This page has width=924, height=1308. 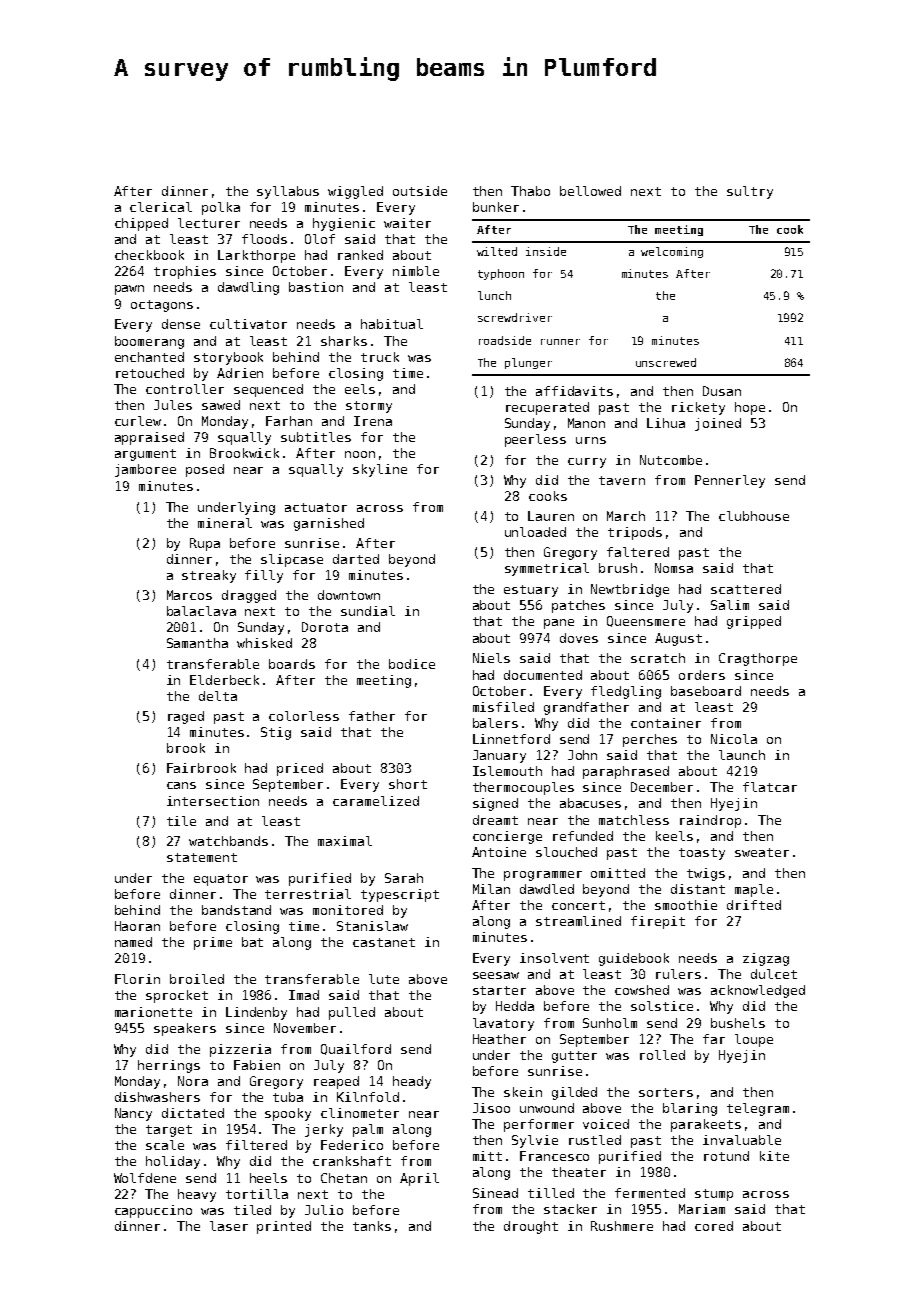 I want to click on cored, so click(x=714, y=1226).
